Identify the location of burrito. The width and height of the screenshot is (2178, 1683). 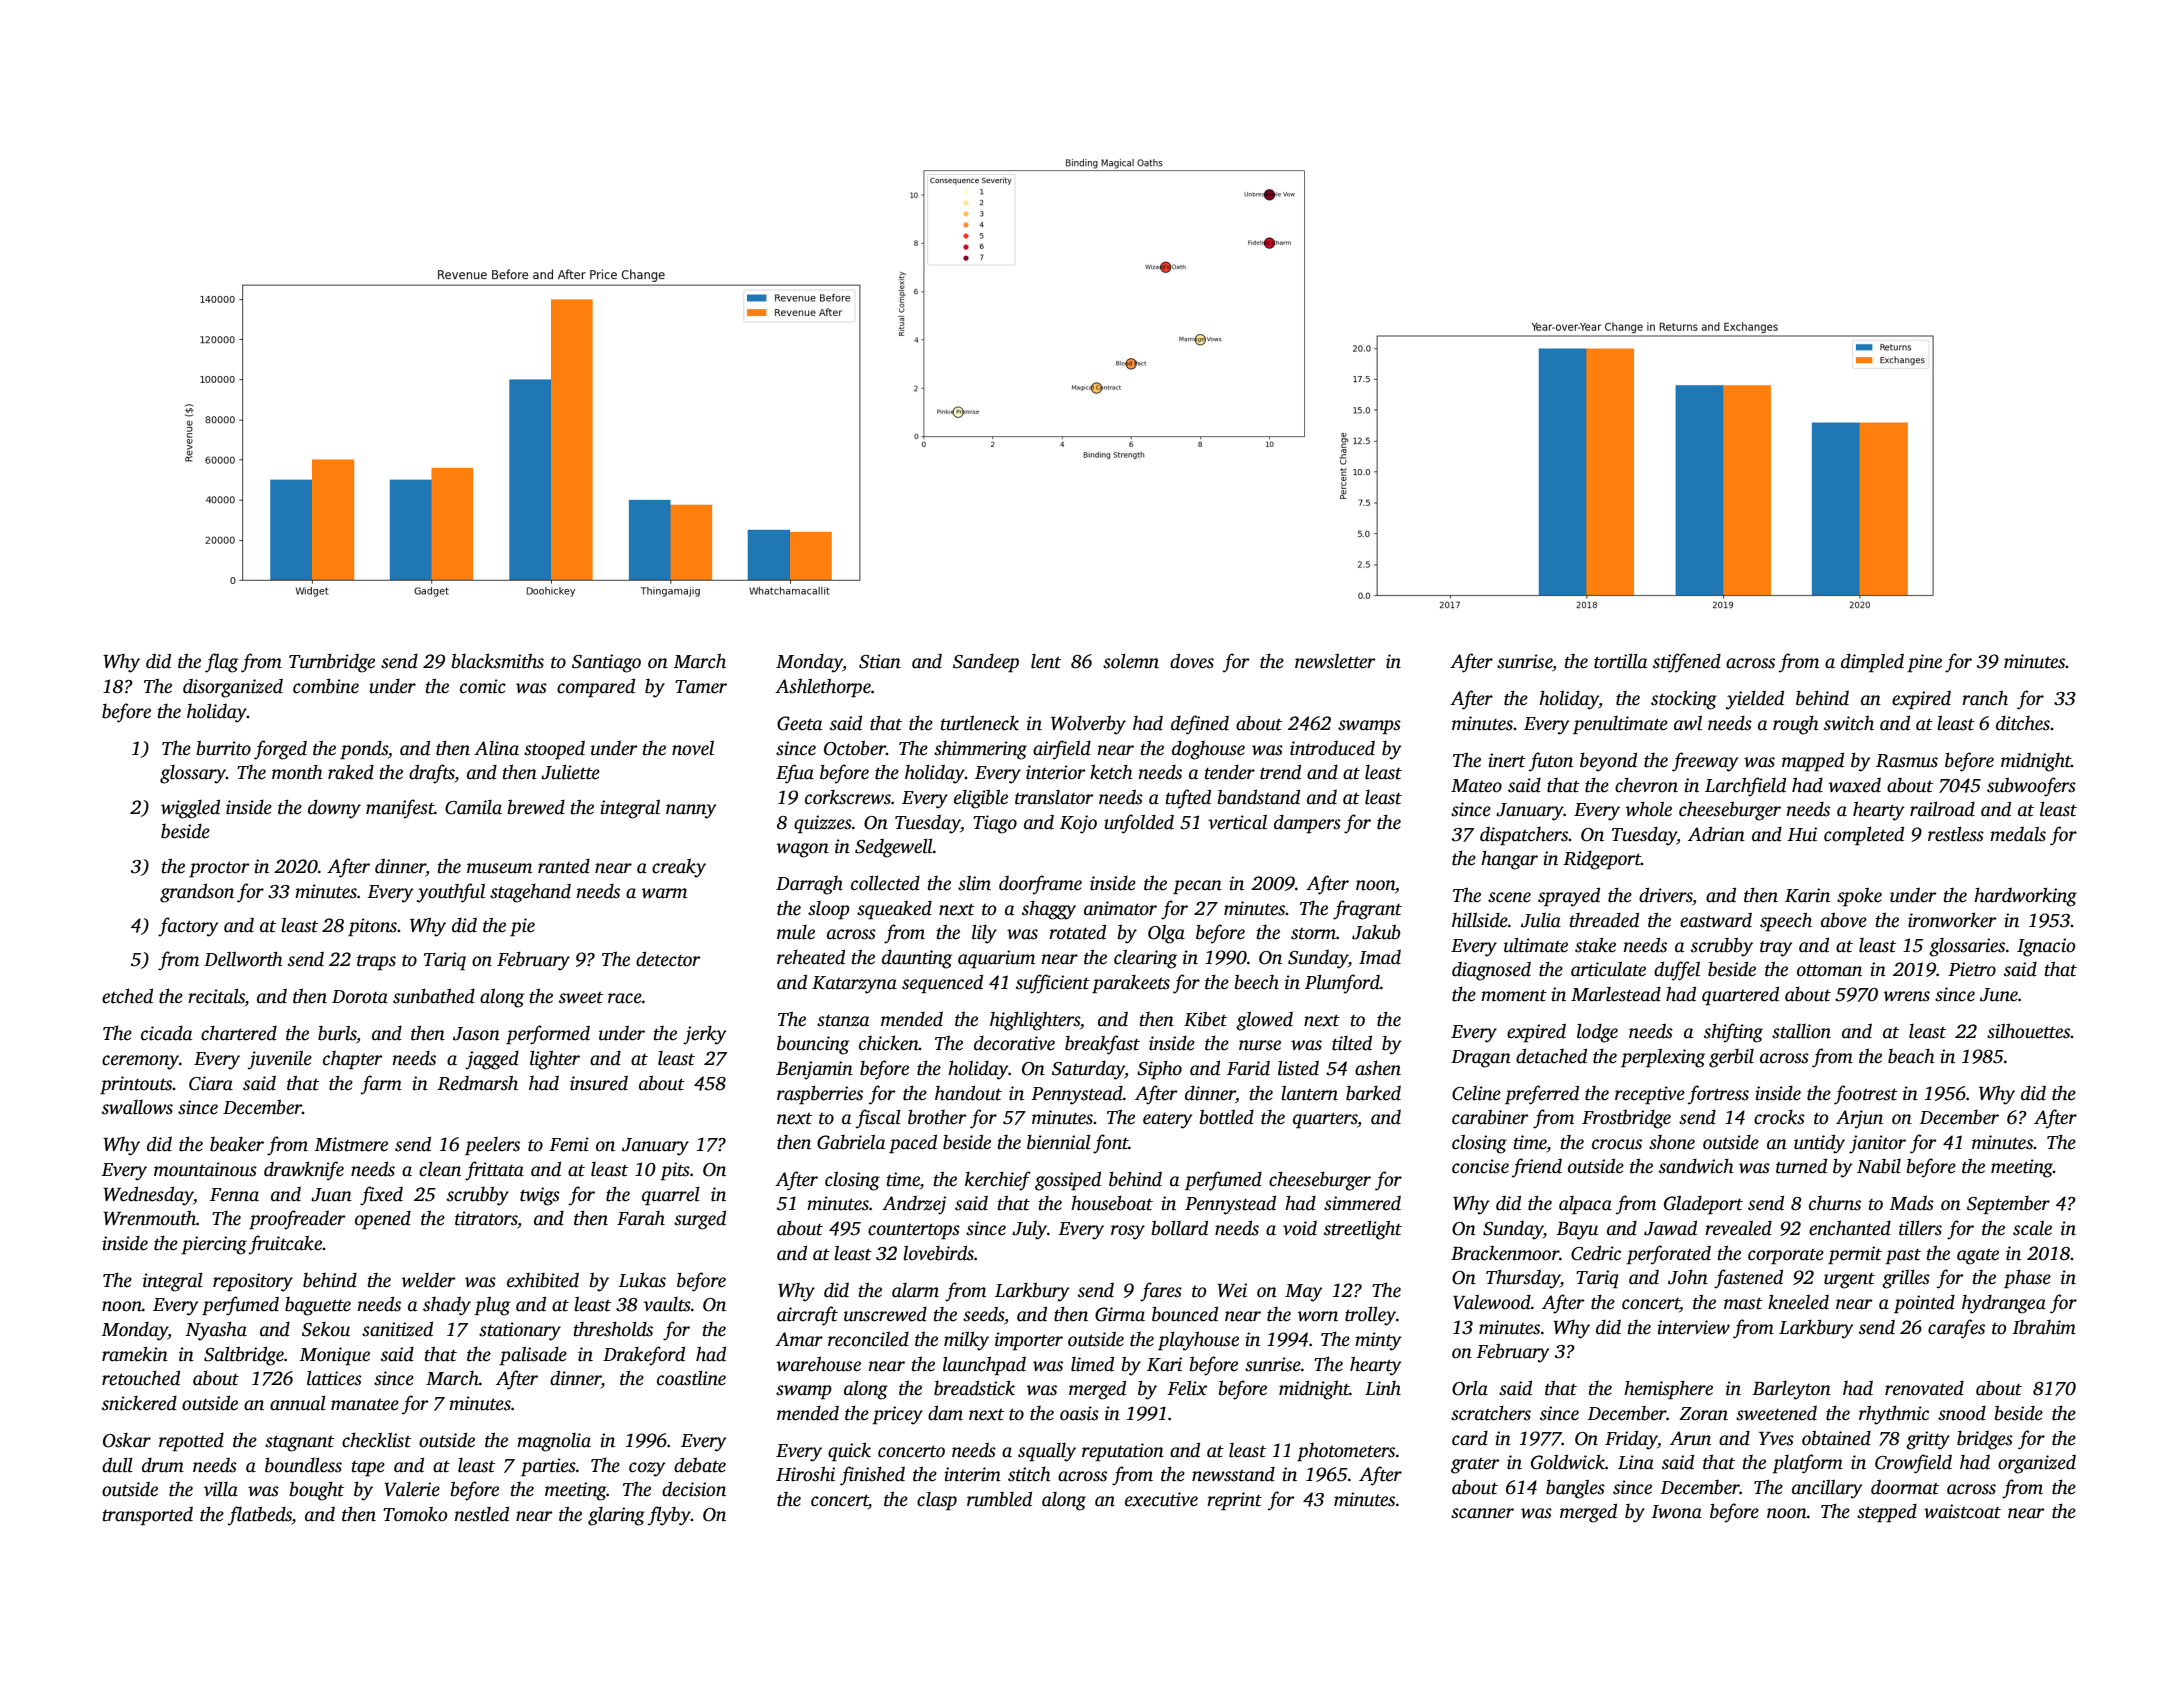
(224, 748).
